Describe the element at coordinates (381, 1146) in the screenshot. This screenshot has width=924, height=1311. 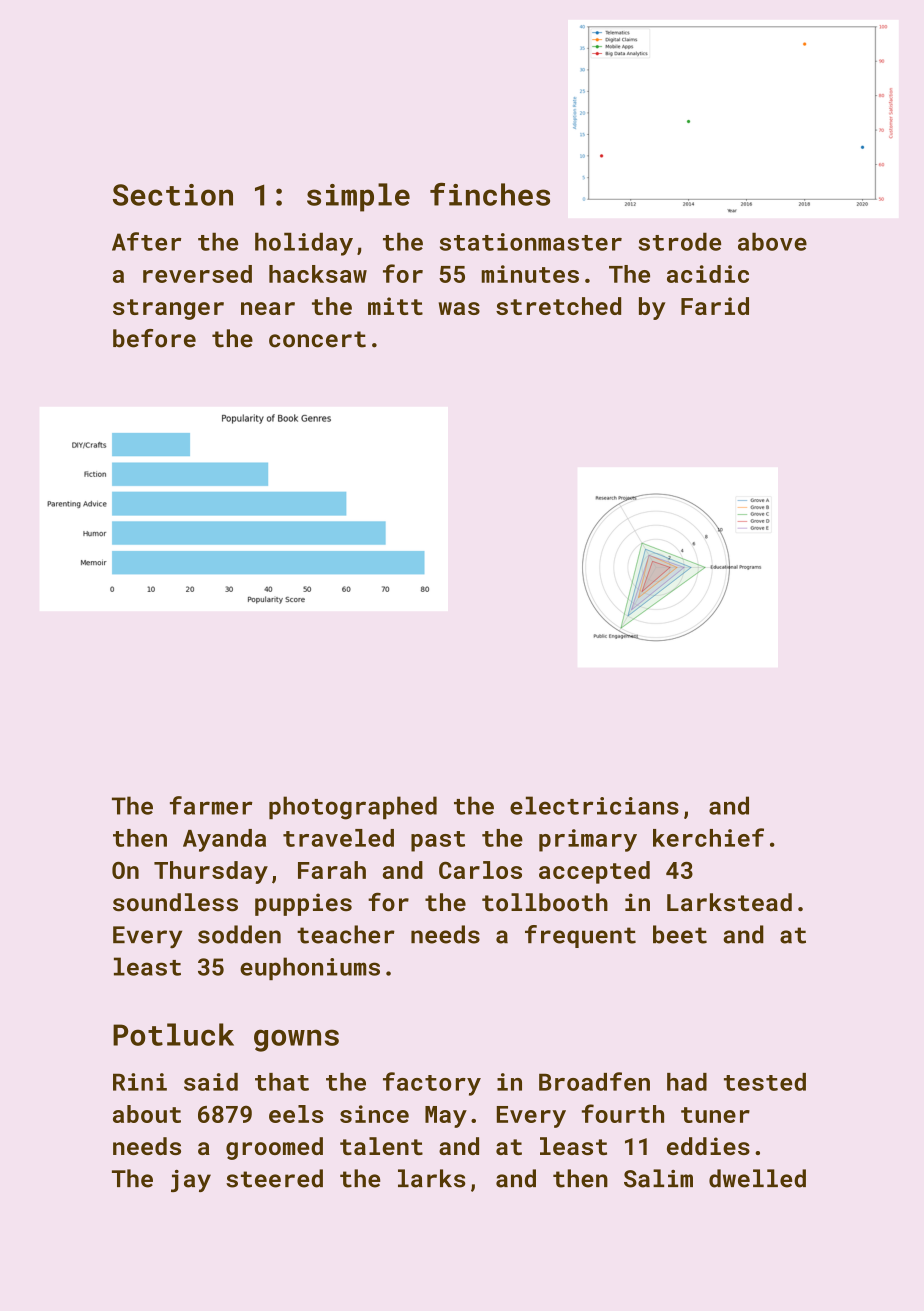
I see `talent` at that location.
